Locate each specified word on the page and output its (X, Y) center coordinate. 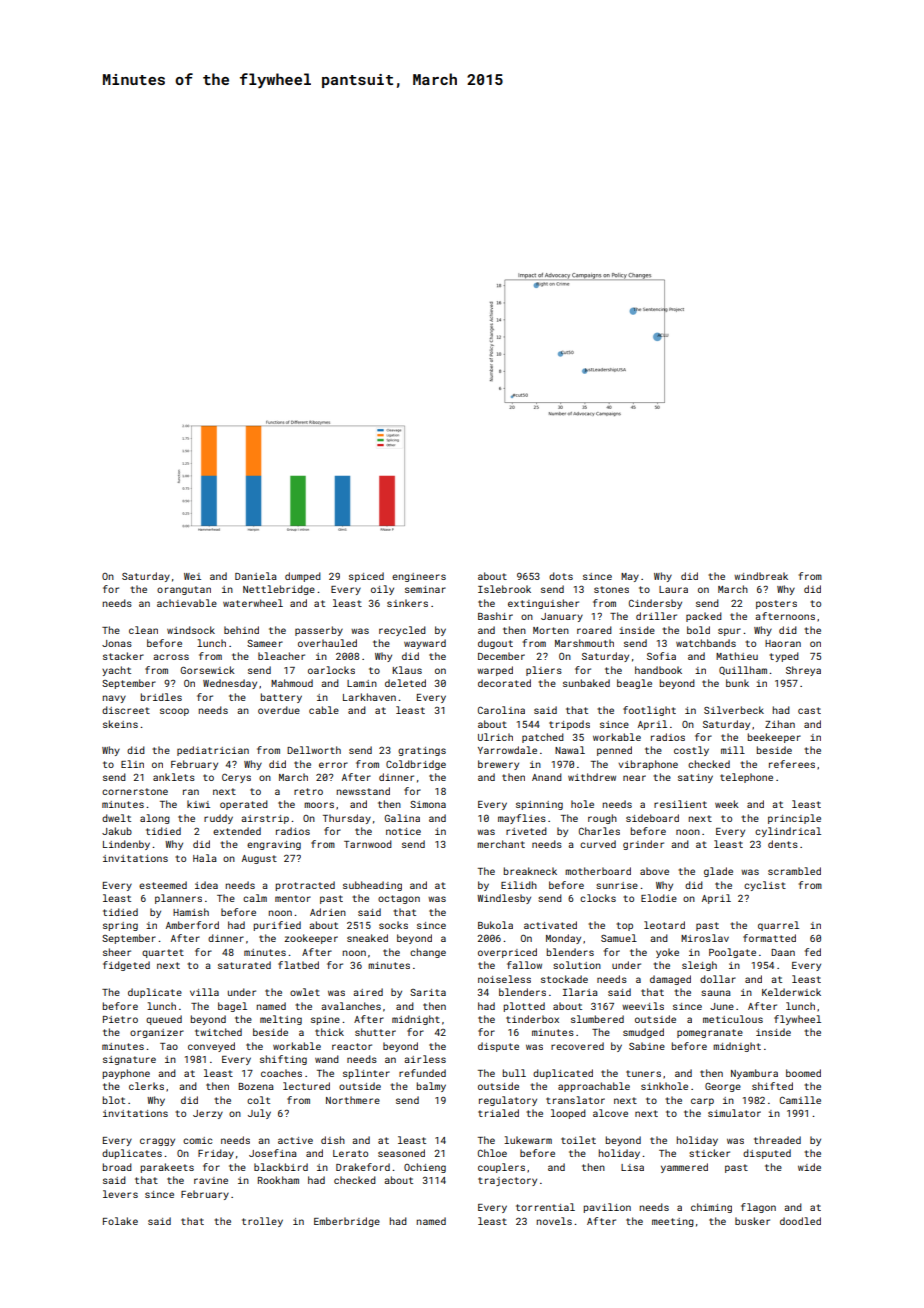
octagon (399, 899)
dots (561, 576)
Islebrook (504, 589)
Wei (192, 576)
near (634, 778)
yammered (684, 1168)
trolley (262, 1222)
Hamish (191, 912)
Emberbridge (347, 1222)
